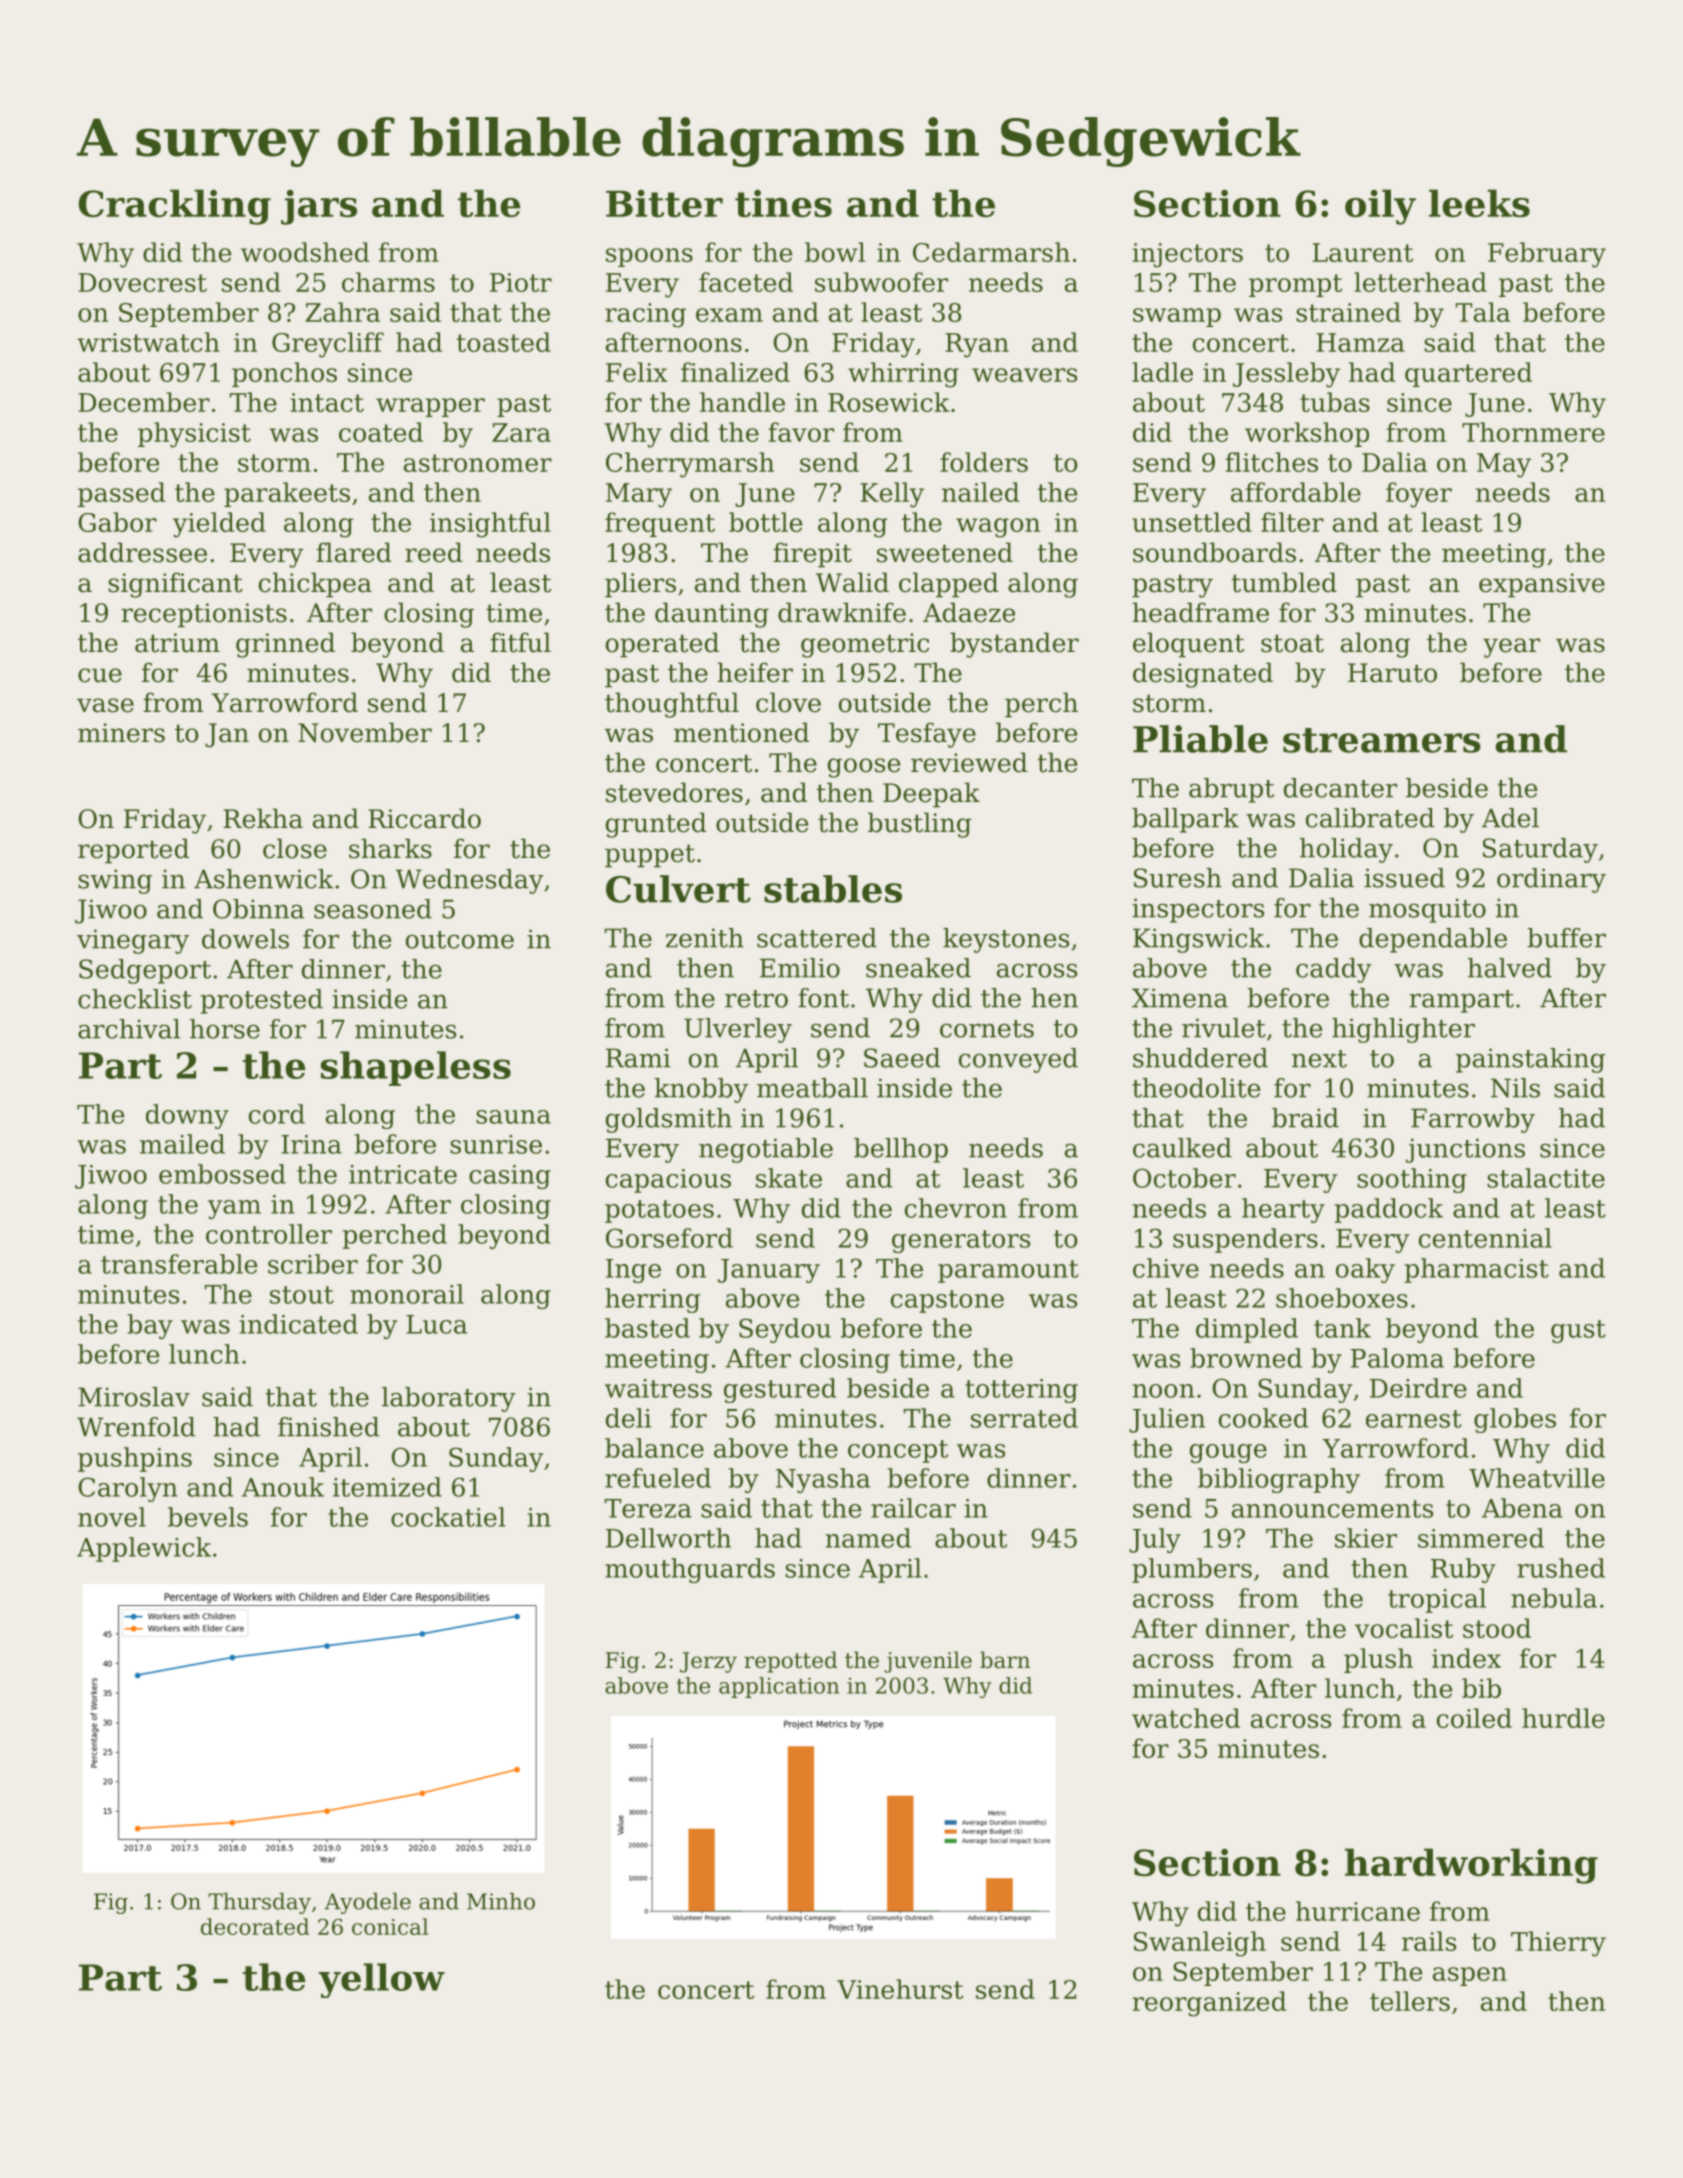 This screenshot has width=1683, height=2178. I want to click on application, so click(779, 1687).
